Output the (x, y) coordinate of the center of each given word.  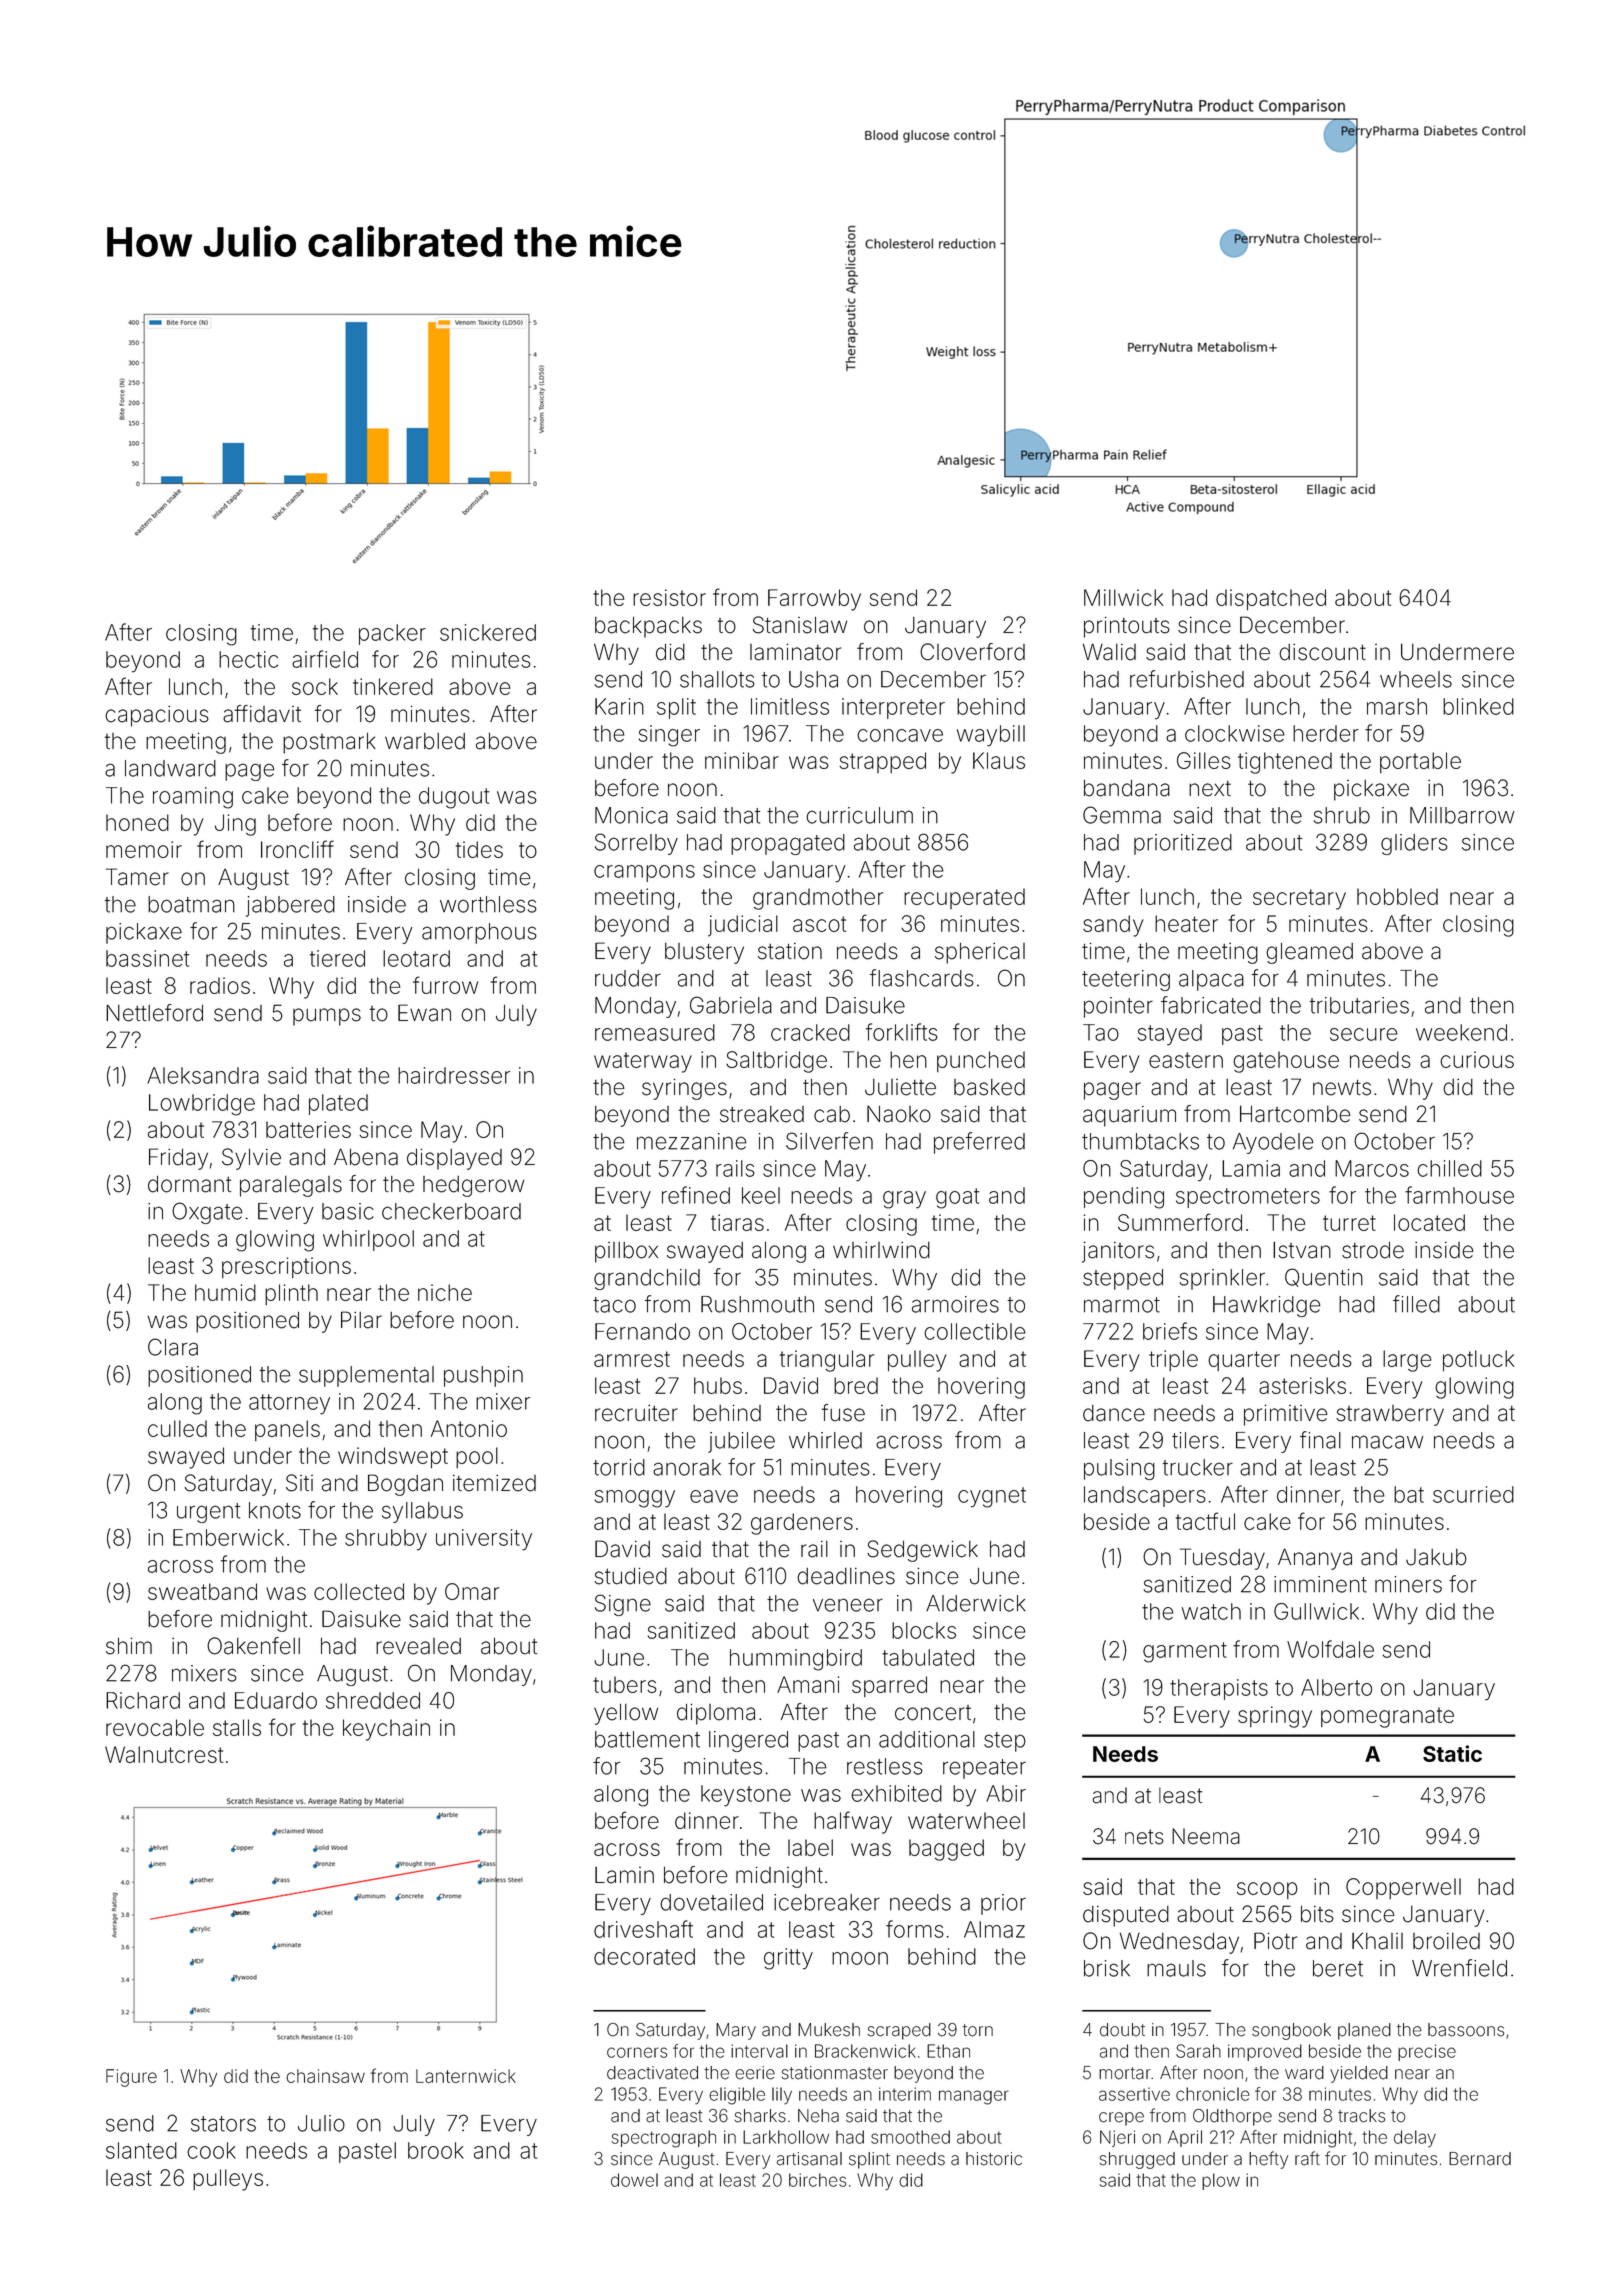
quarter (1244, 1361)
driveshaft (643, 1929)
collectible (975, 1331)
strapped (882, 762)
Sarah (1198, 2051)
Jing (235, 825)
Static (1452, 1753)
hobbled (1397, 896)
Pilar (361, 1320)
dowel (634, 2180)
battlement (647, 1739)
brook (436, 2150)
